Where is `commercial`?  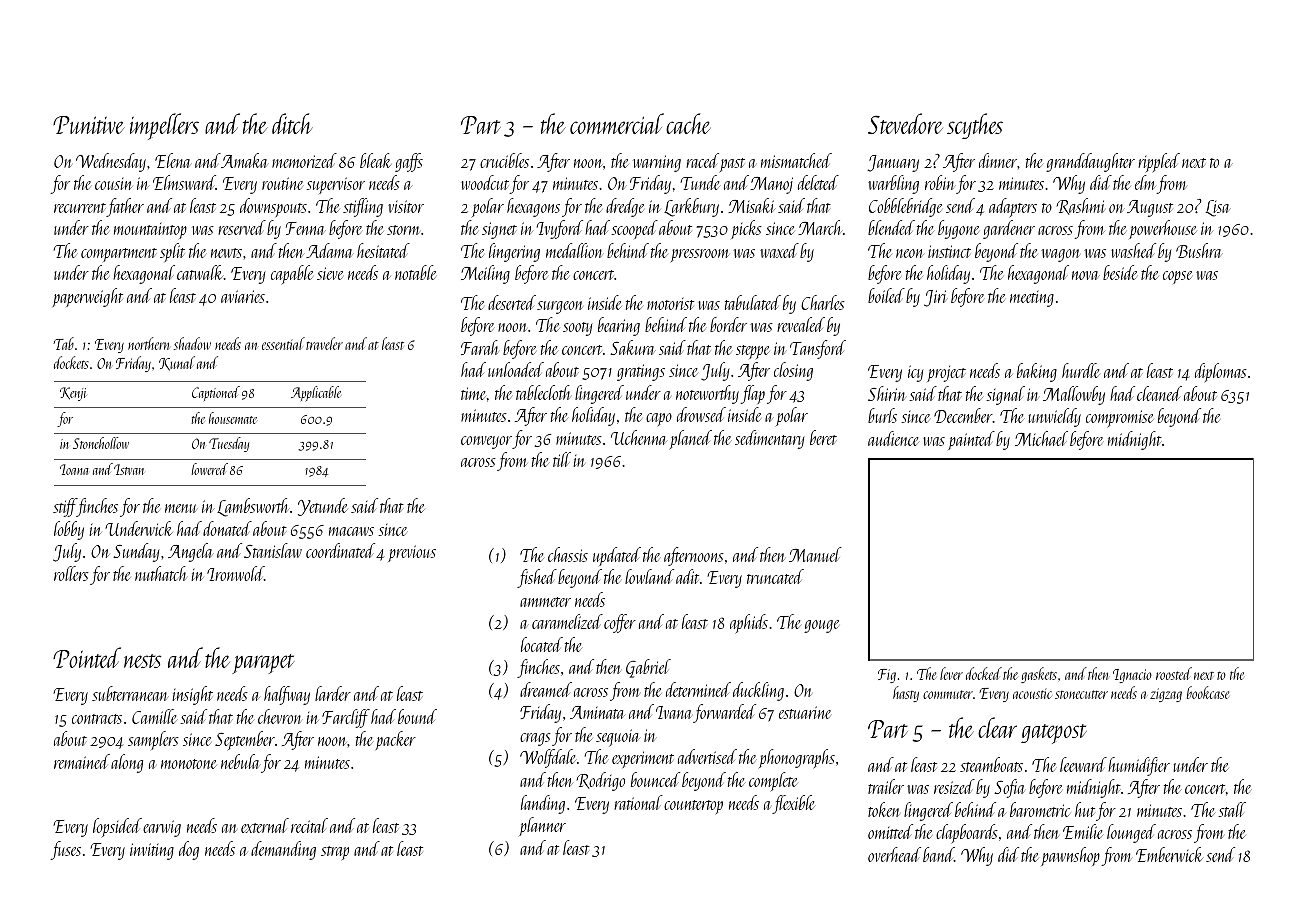
commercial is located at coordinates (617, 123).
